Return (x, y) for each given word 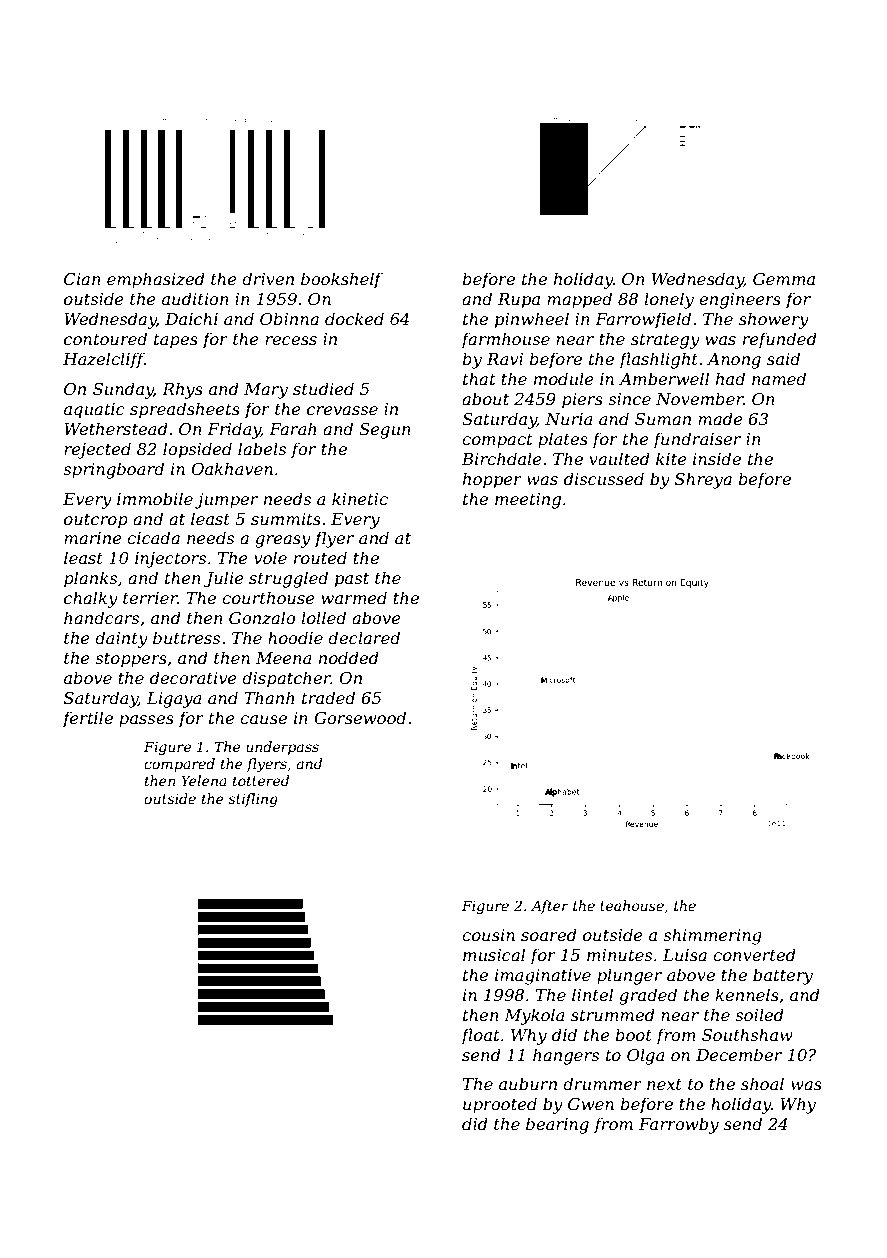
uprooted (500, 1105)
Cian (82, 279)
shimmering (712, 936)
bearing (557, 1125)
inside (717, 458)
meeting (528, 501)
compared (179, 765)
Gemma (784, 279)
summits (286, 519)
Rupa (519, 301)
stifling (253, 800)
